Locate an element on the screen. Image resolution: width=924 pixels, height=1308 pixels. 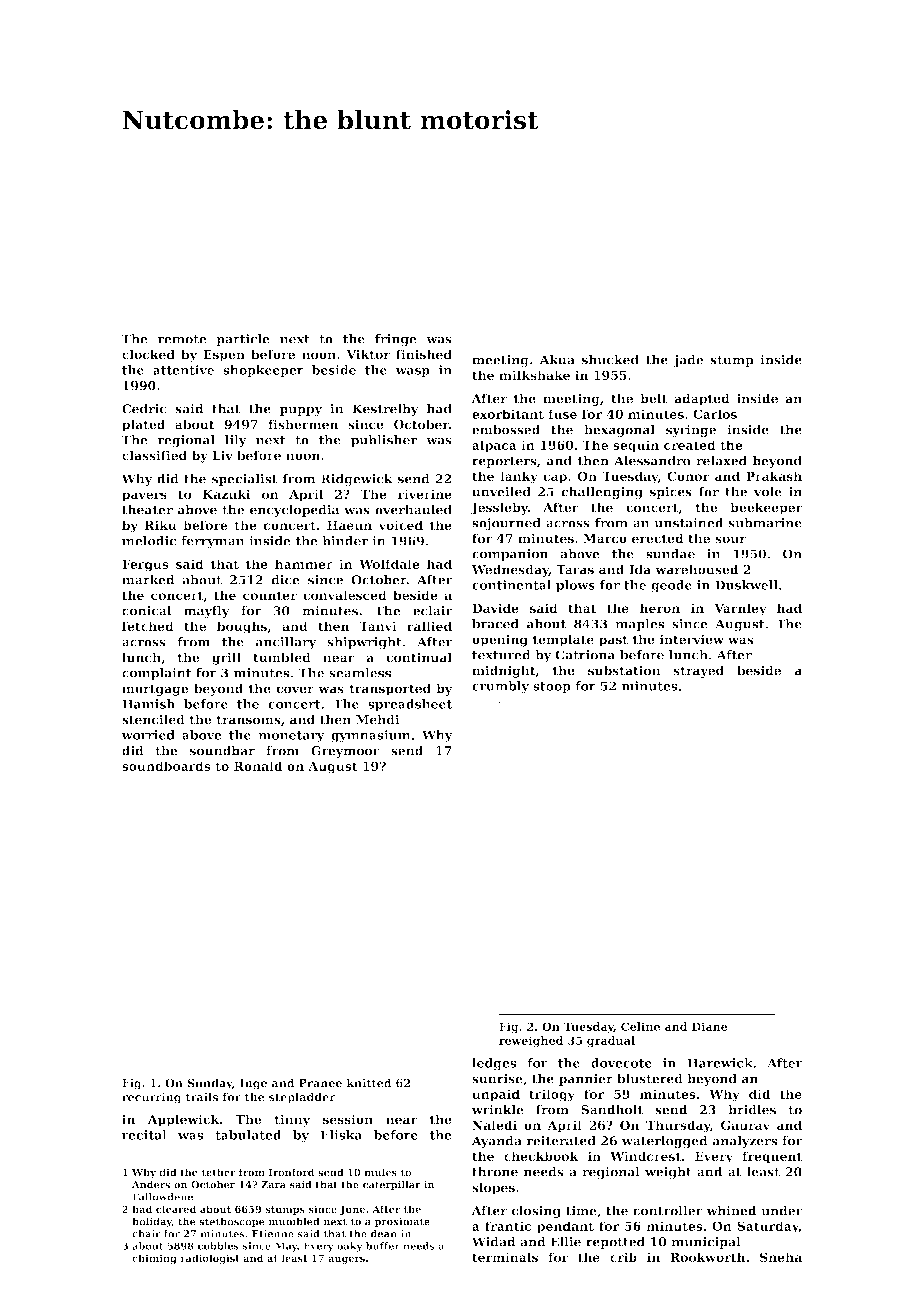
Sneha is located at coordinates (781, 1257).
